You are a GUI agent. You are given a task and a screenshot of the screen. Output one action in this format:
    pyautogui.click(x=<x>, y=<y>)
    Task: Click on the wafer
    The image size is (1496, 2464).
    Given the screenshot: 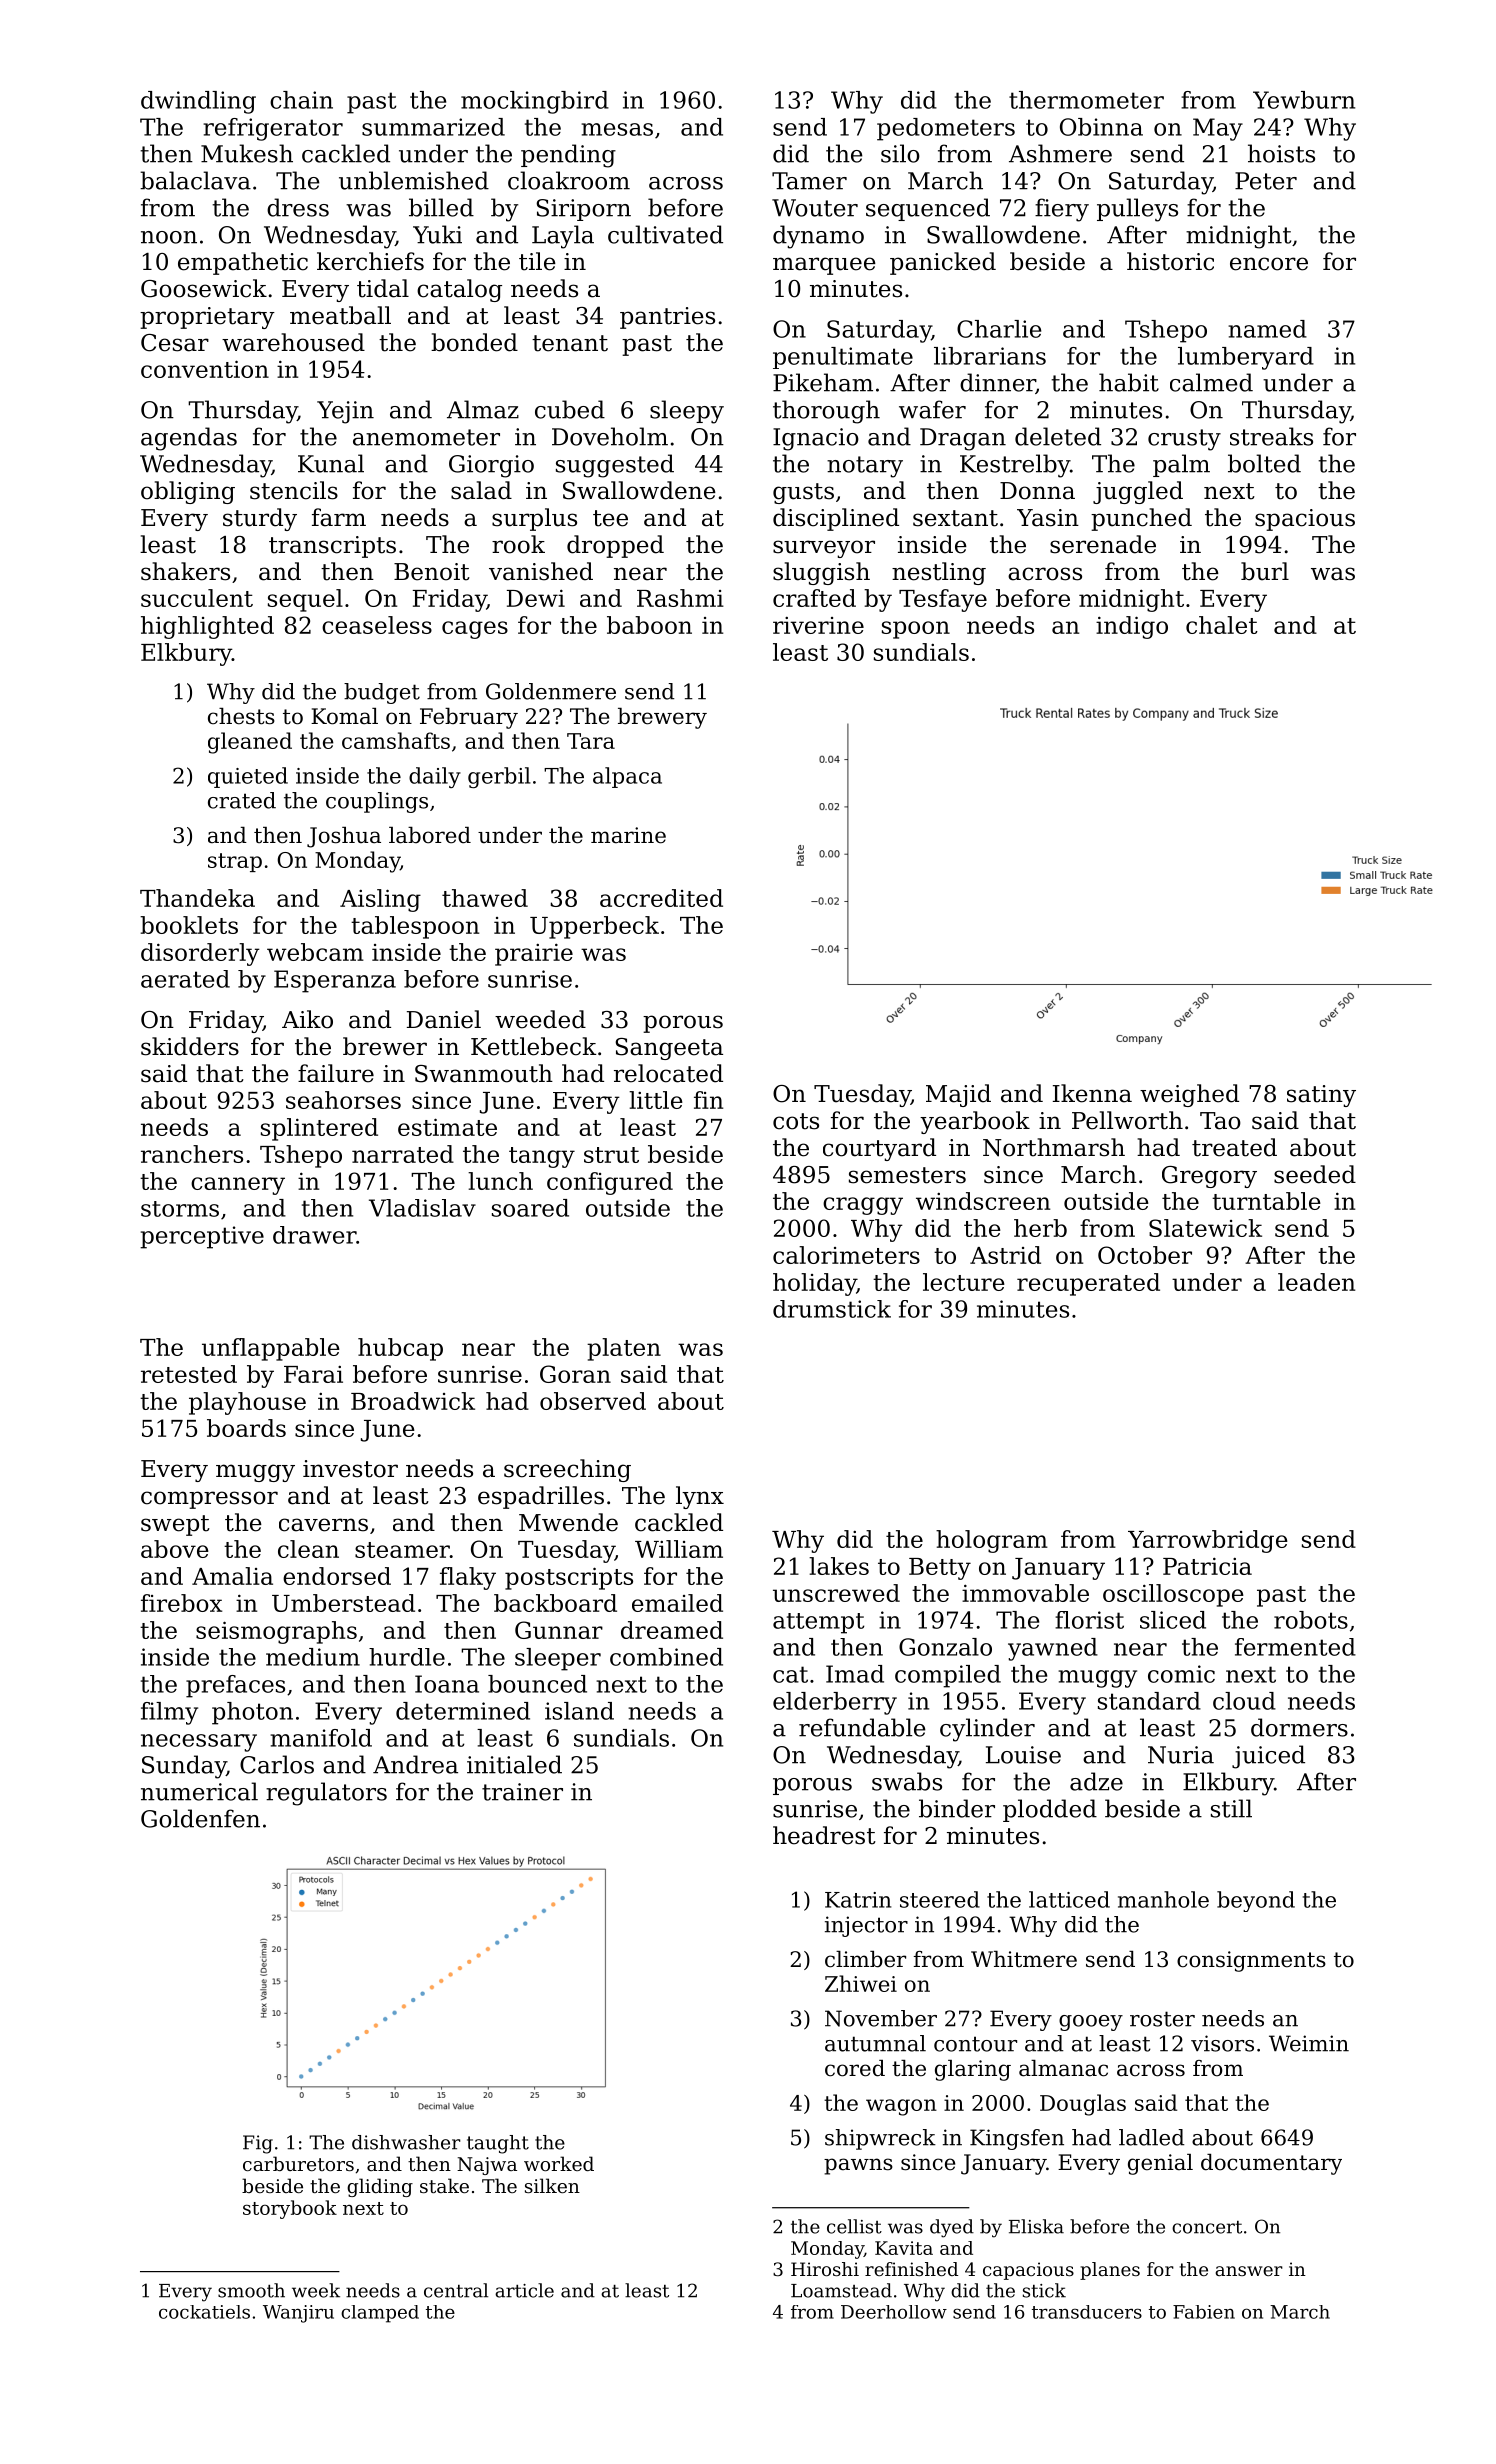 What is the action you would take?
    pyautogui.click(x=932, y=409)
